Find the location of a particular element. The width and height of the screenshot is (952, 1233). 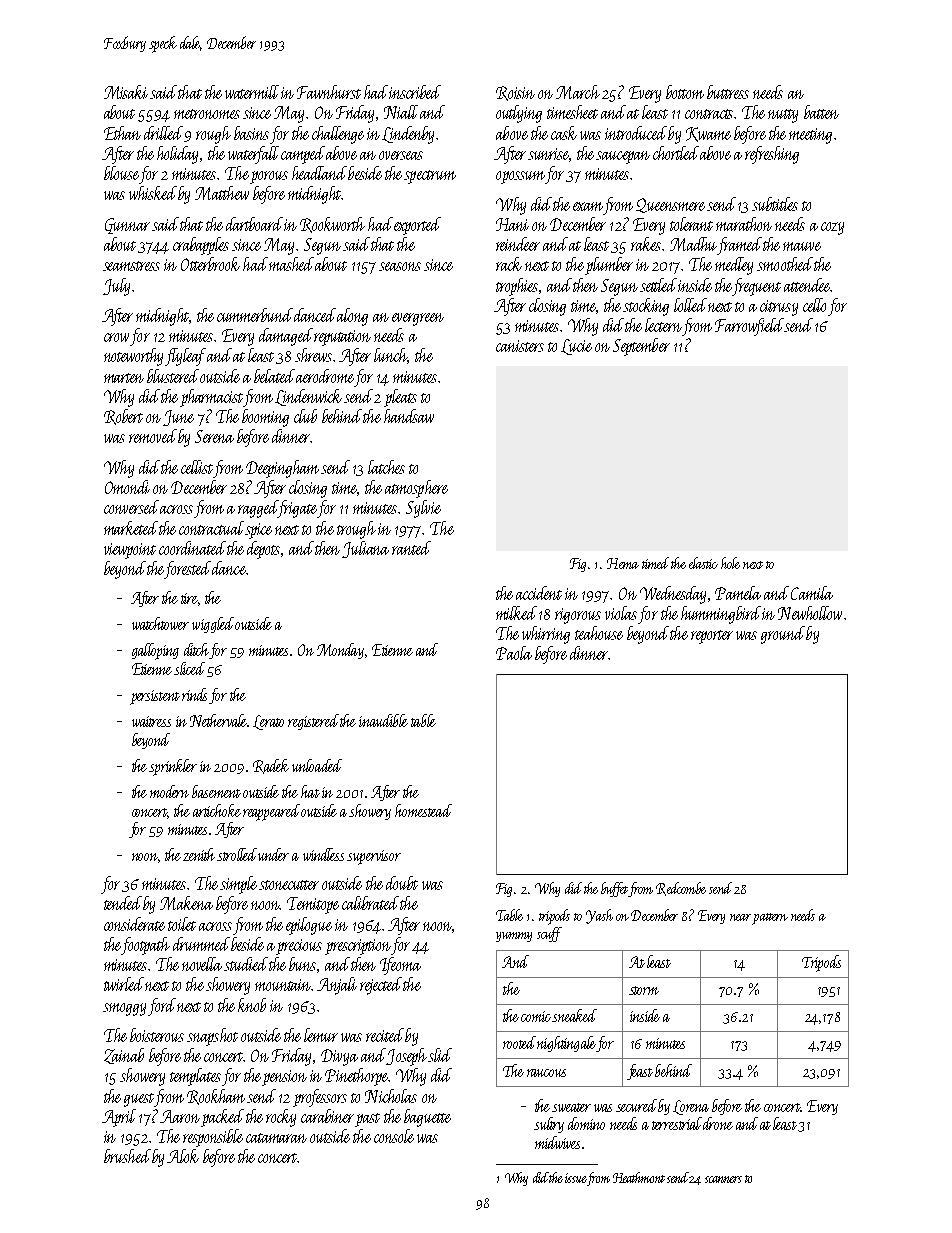

scuff is located at coordinates (549, 934).
